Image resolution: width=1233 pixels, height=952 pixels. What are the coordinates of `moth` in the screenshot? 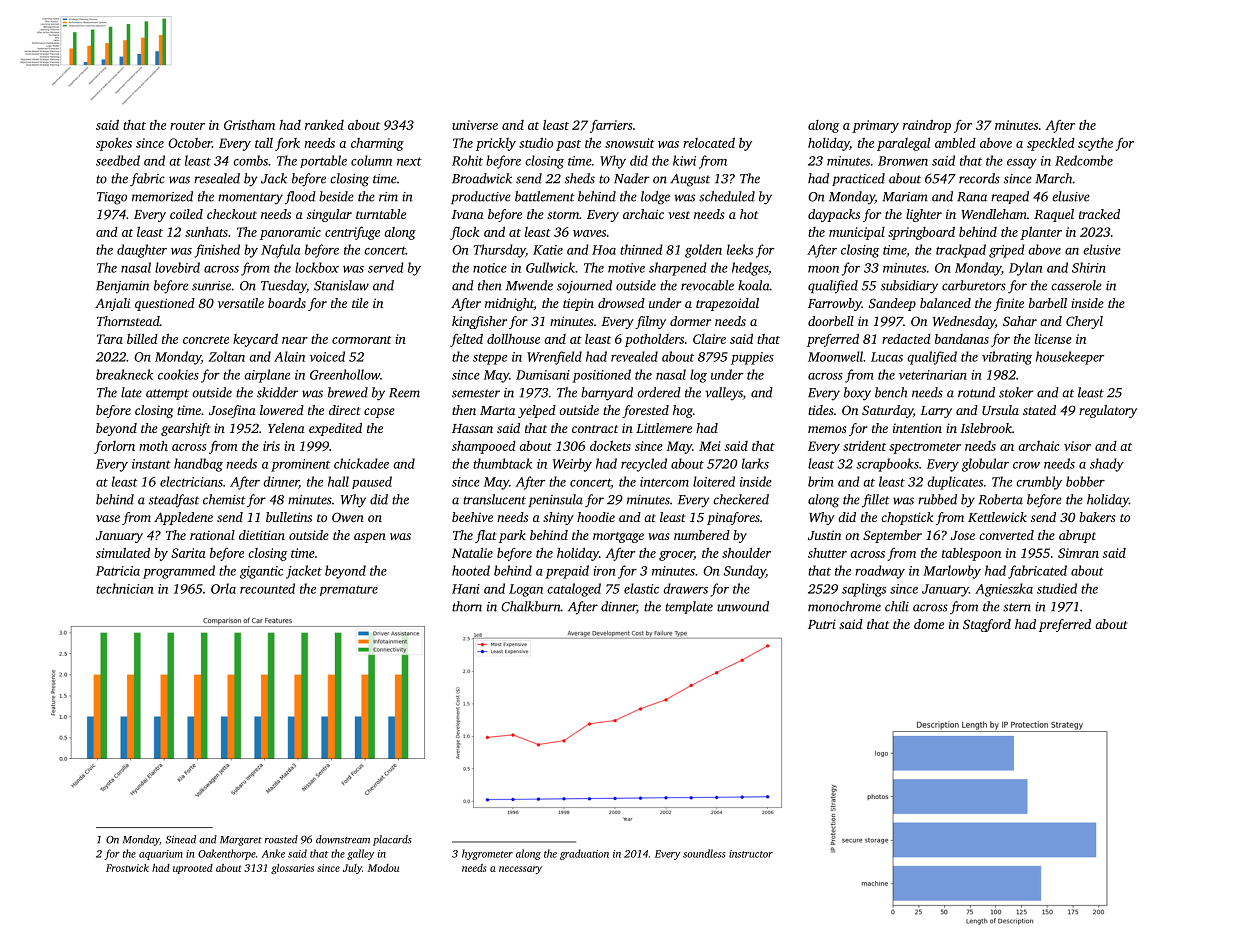 It's located at (153, 446).
